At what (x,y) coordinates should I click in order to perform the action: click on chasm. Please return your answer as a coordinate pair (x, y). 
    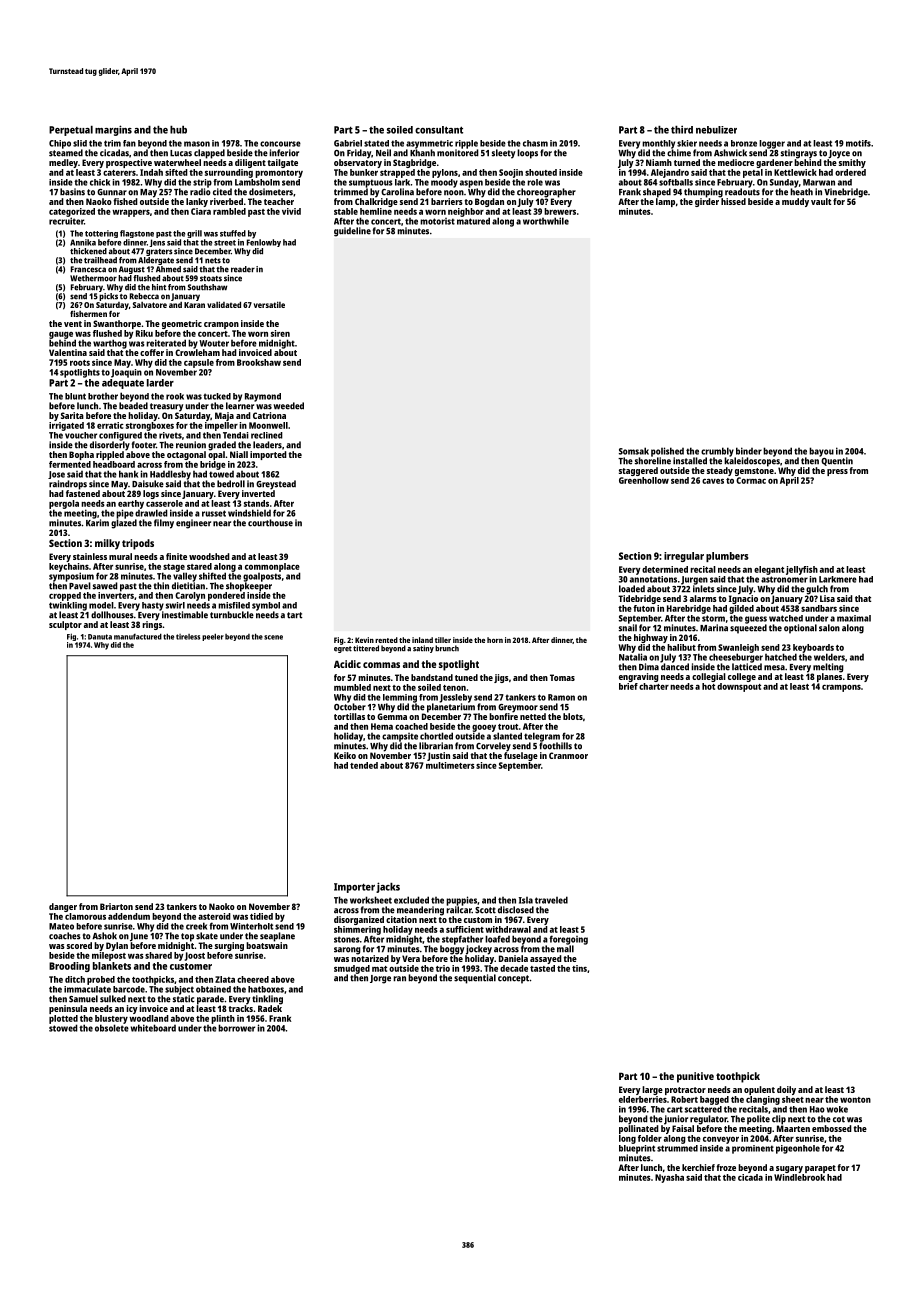
    Looking at the image, I should click on (535, 143).
